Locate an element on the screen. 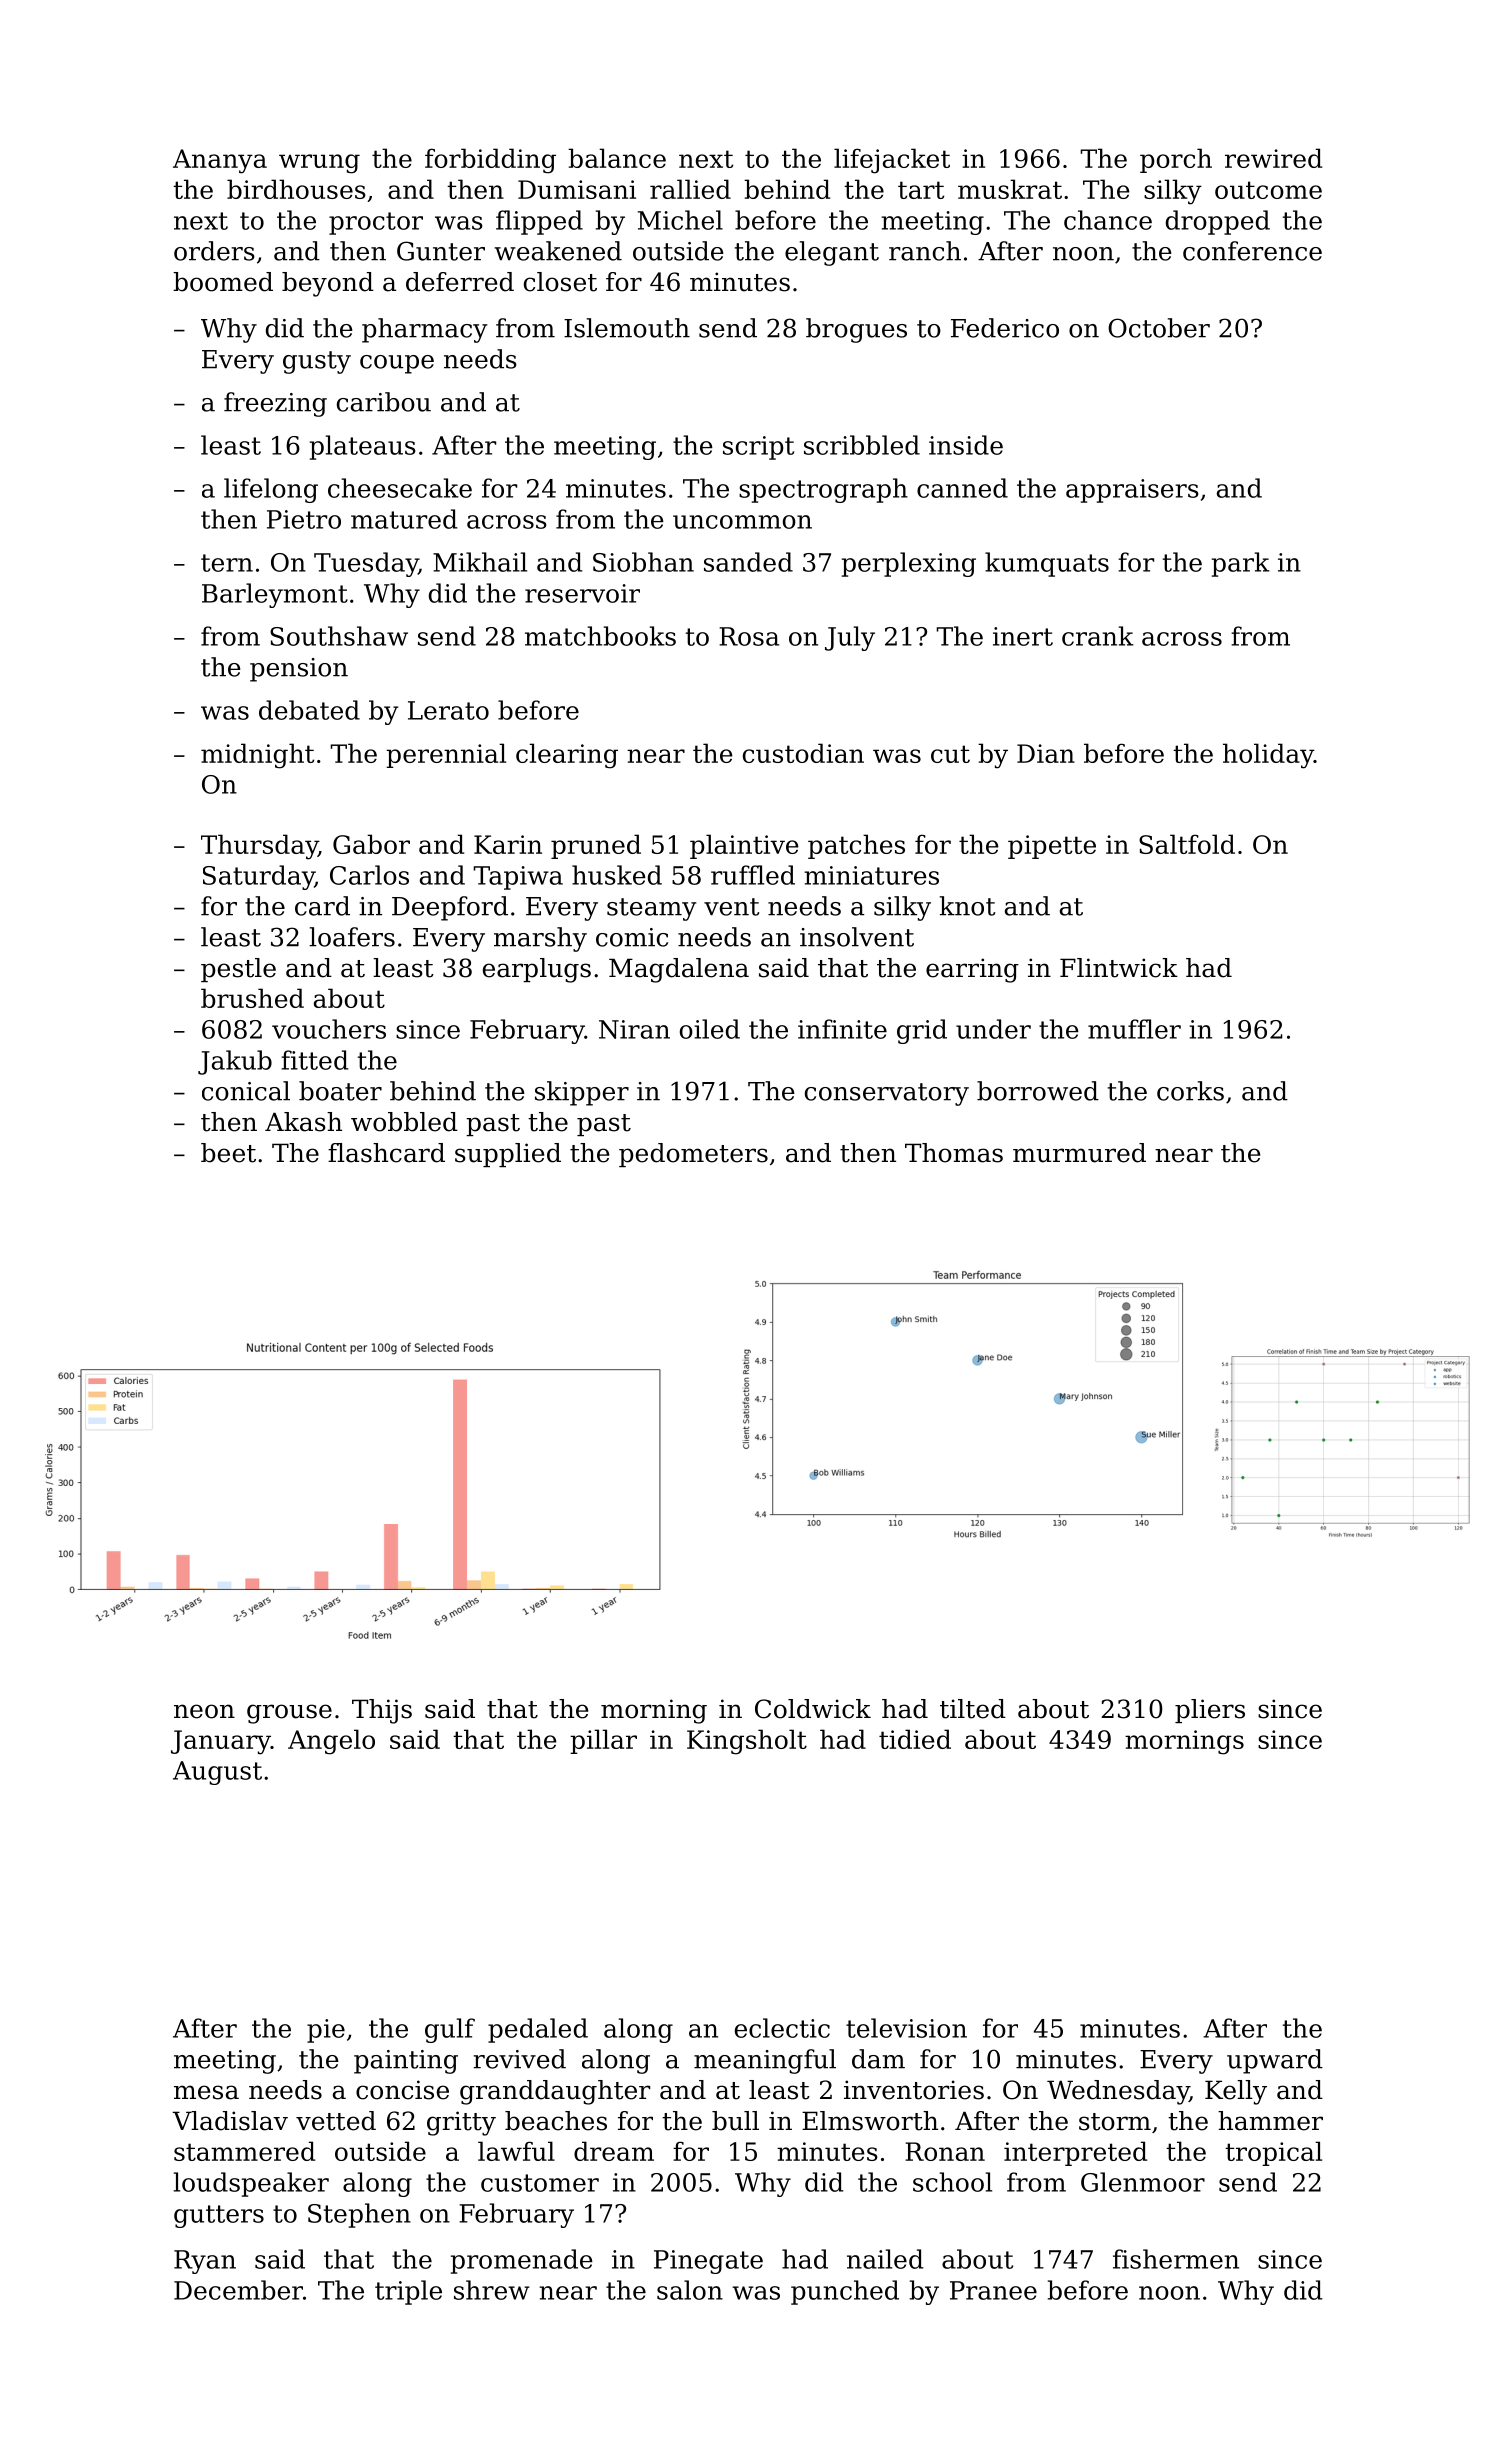 This screenshot has height=2464, width=1496. pestle is located at coordinates (238, 970).
